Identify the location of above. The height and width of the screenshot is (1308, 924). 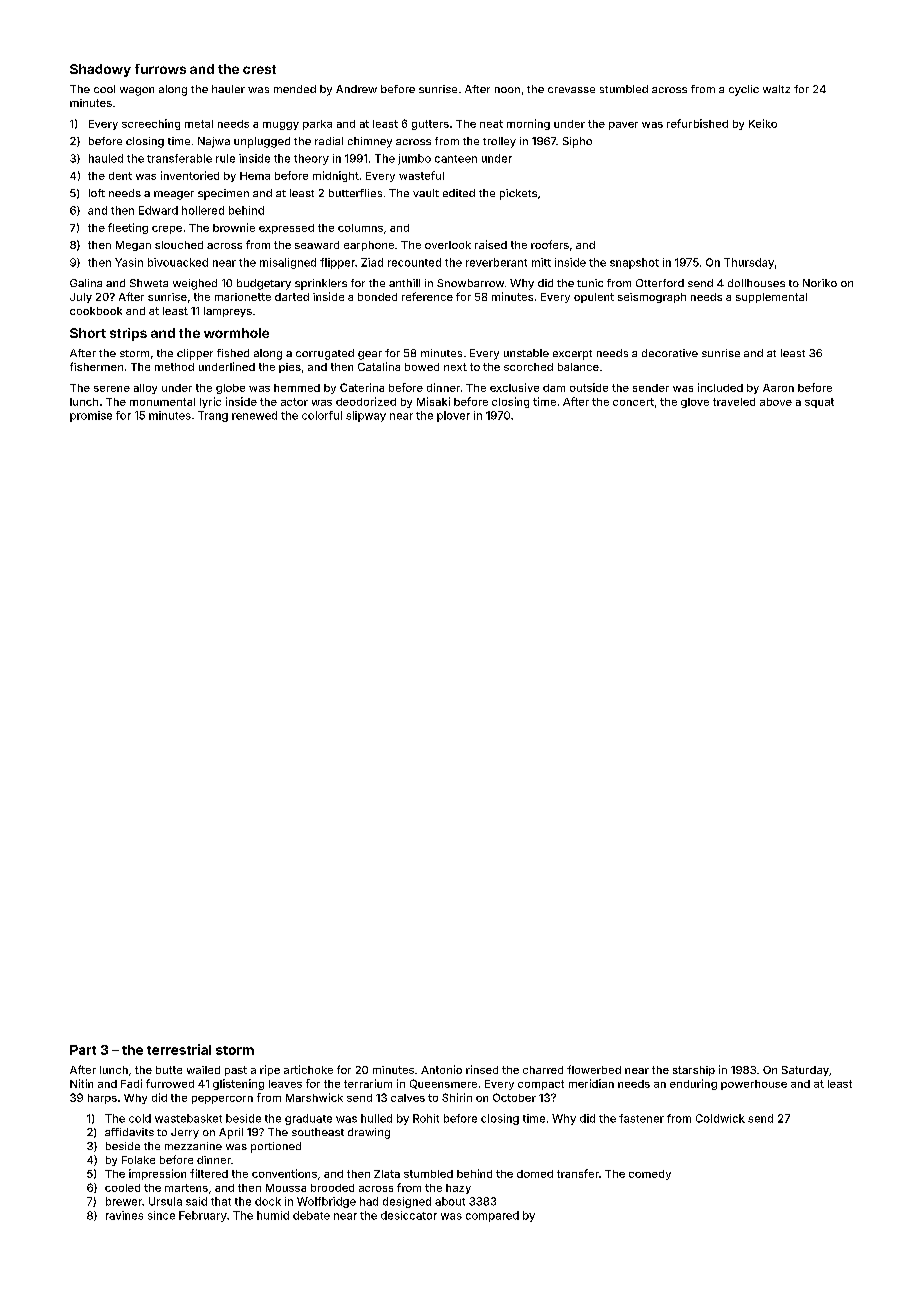
(776, 402).
